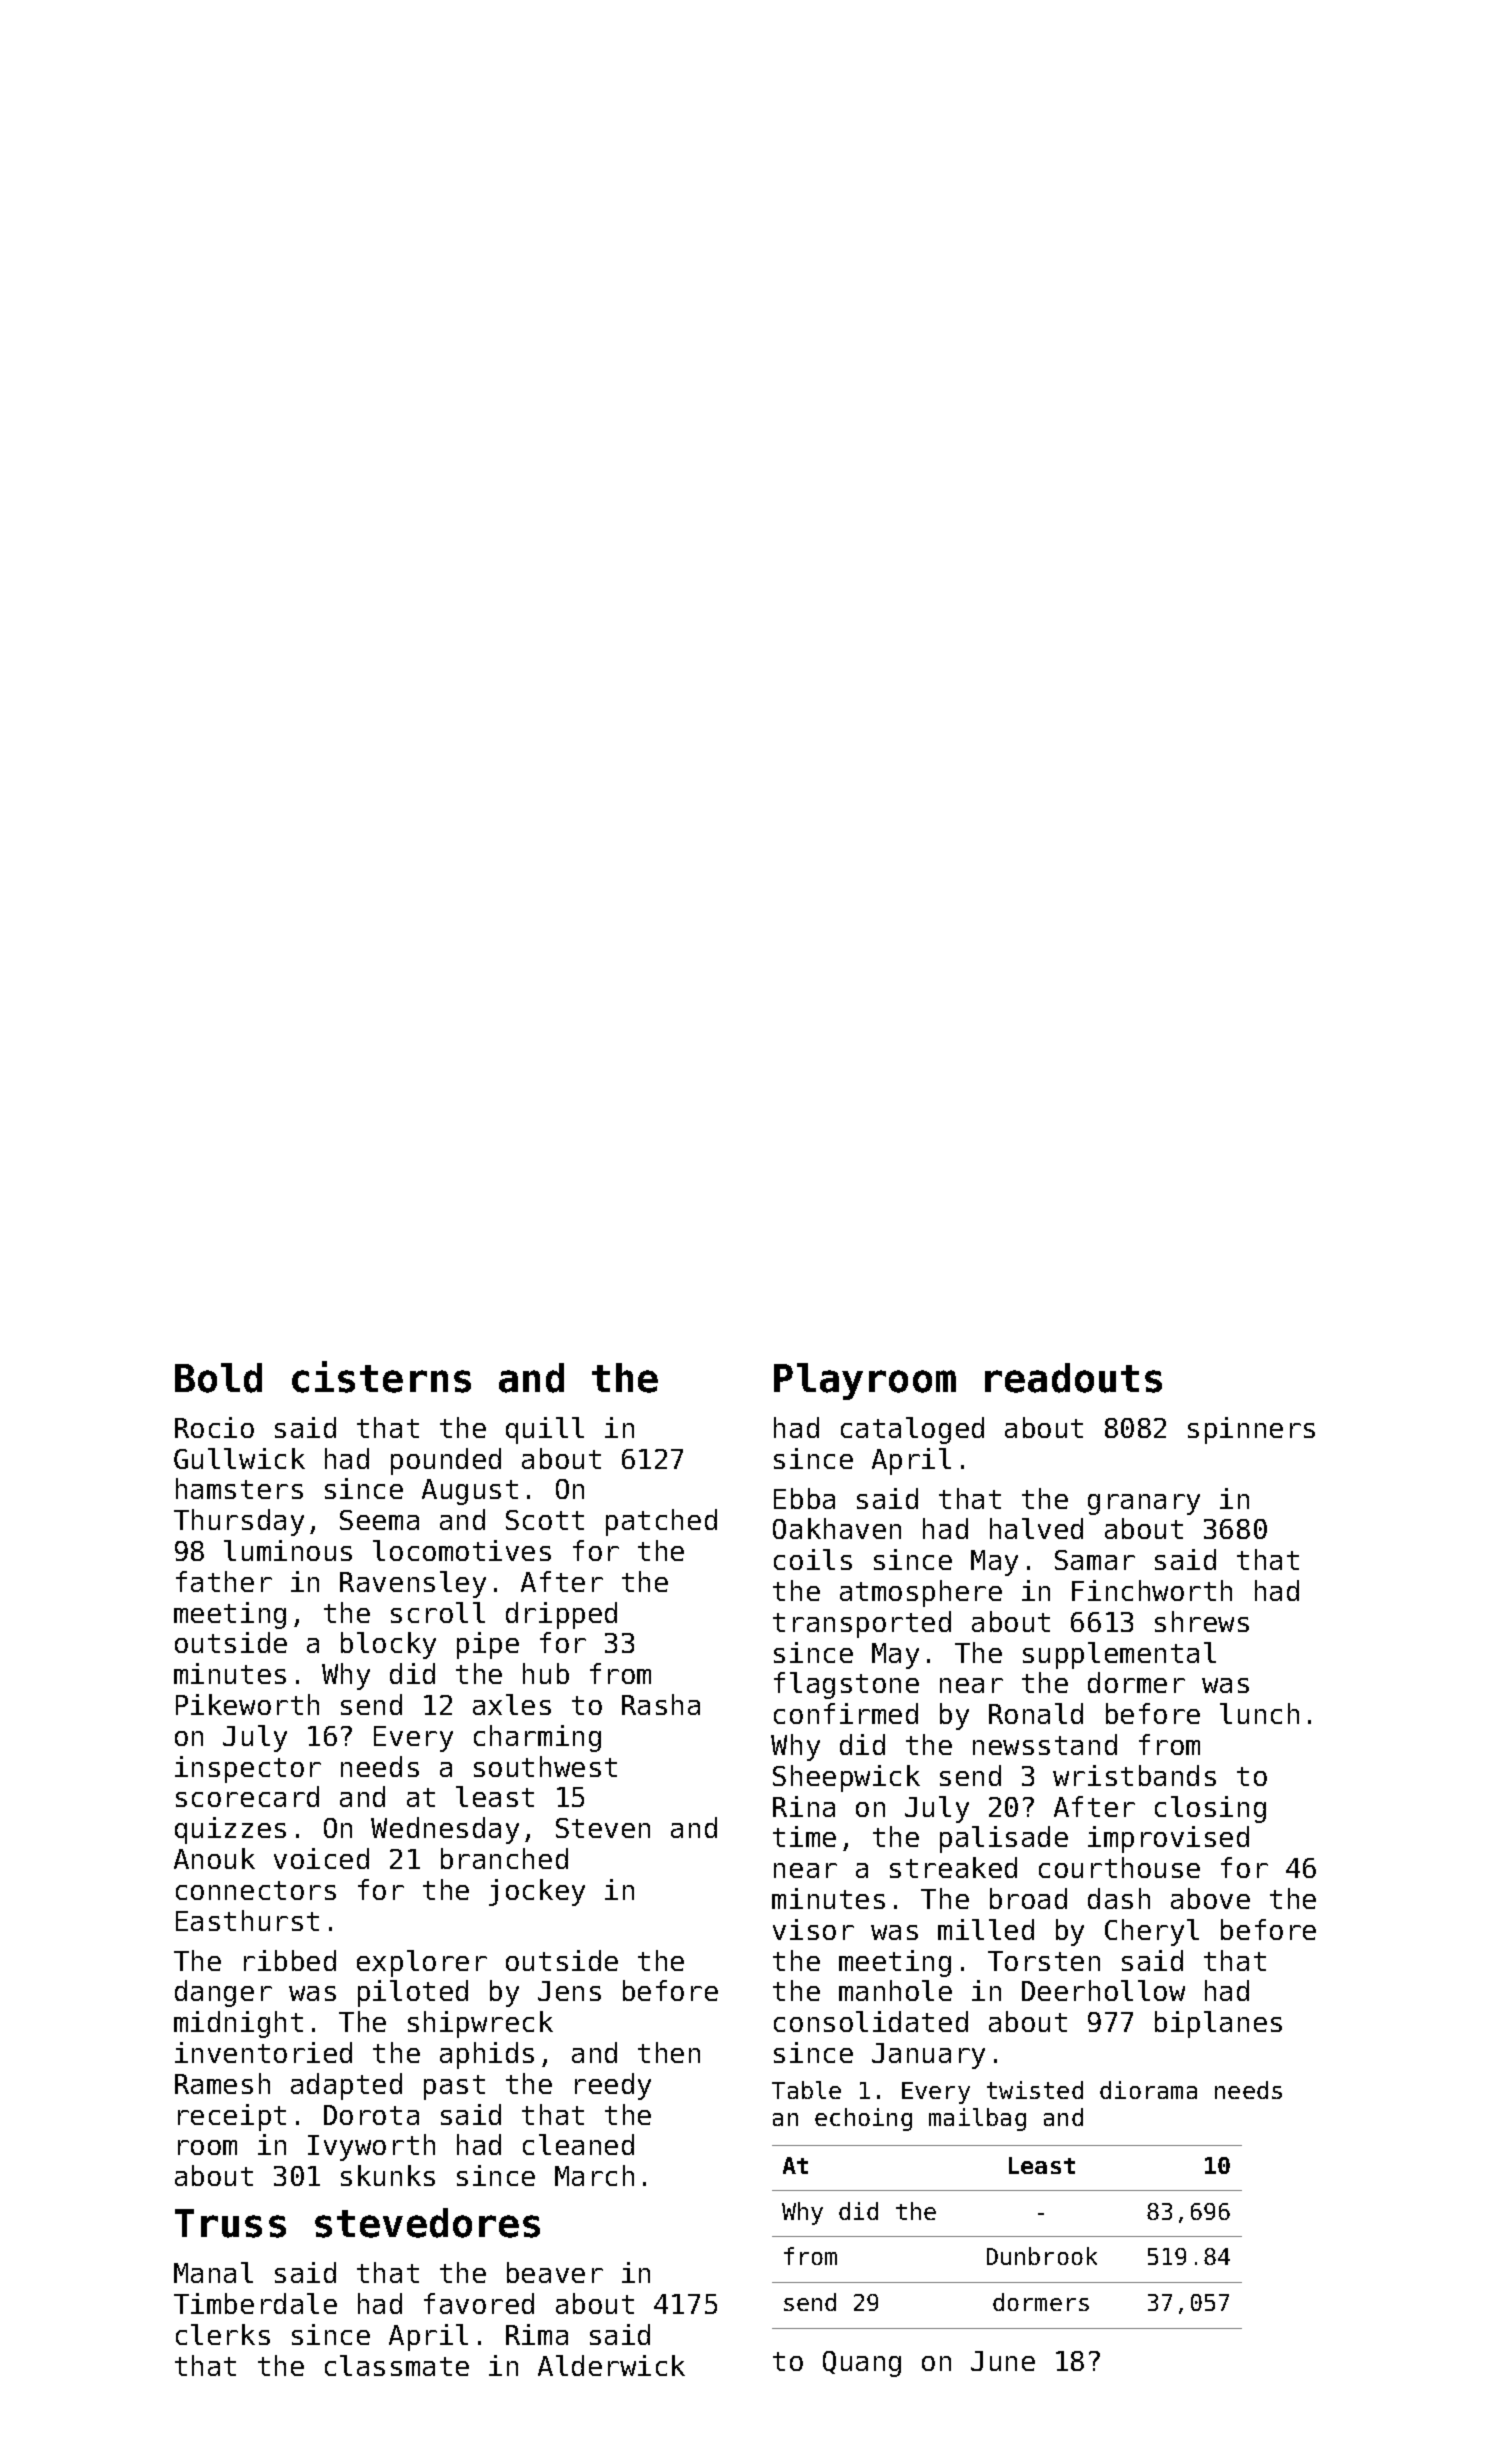  I want to click on cisterns, so click(381, 1377).
